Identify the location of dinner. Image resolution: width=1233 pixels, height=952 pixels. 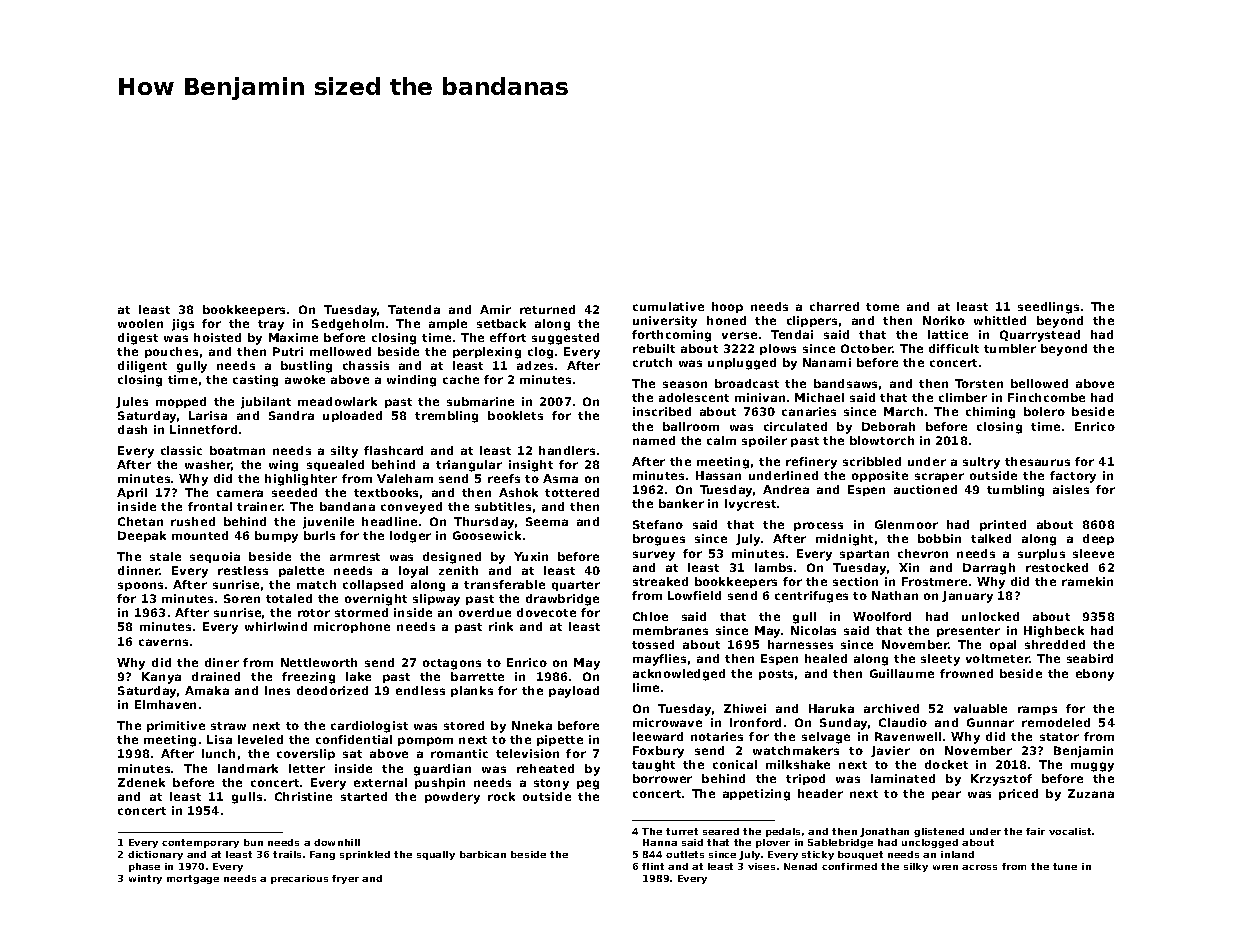
(139, 570).
